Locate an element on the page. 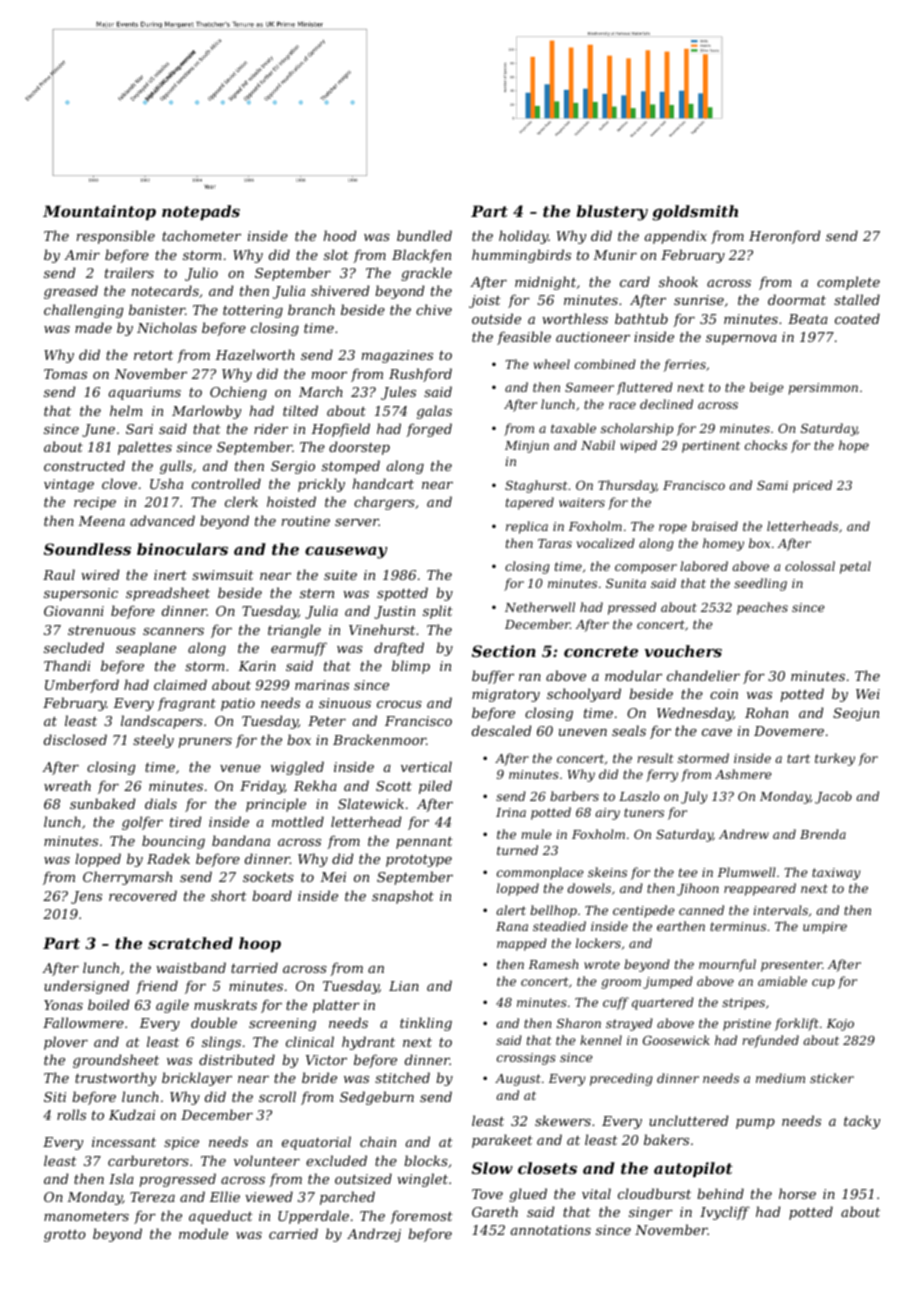 This image has width=924, height=1308. carried is located at coordinates (293, 1233).
